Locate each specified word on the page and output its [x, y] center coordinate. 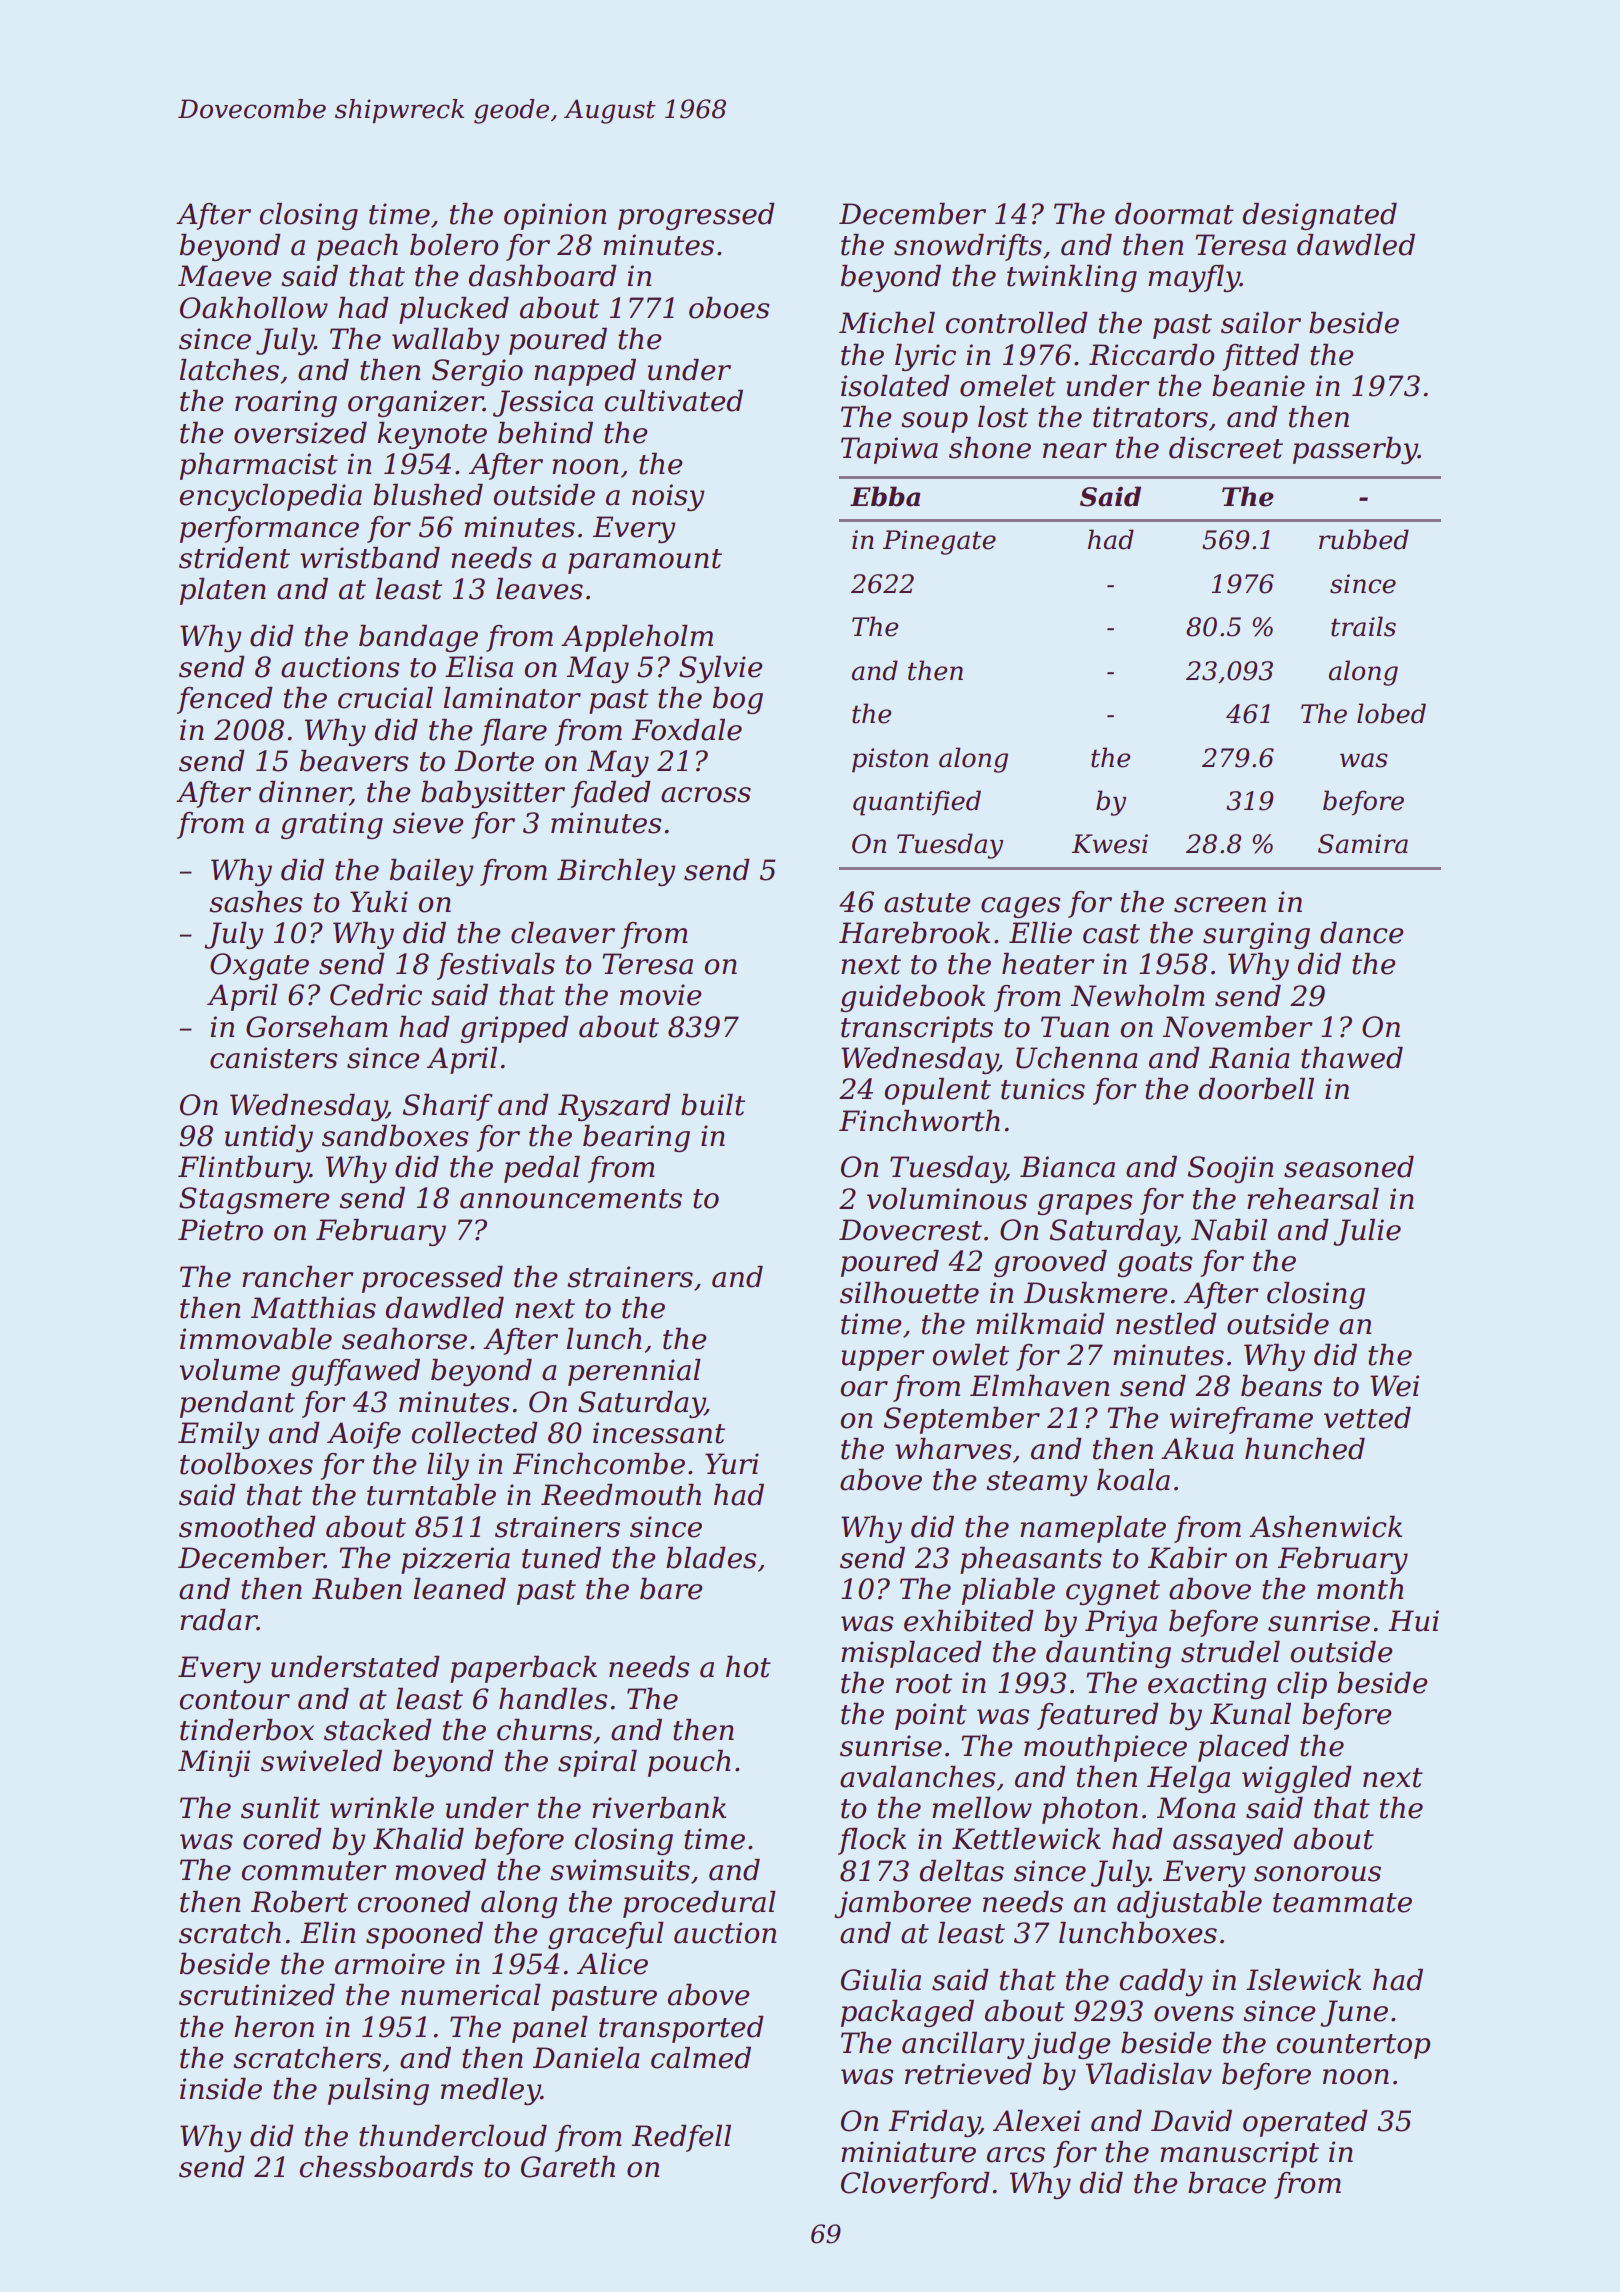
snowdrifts [968, 247]
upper [882, 1360]
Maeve [224, 276]
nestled [1166, 1324]
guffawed [355, 1372]
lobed [1391, 713]
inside [221, 2089]
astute [927, 903]
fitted [1260, 357]
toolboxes [246, 1464]
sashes [256, 902]
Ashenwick [1325, 1527]
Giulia [881, 1980]
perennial [634, 1372]
